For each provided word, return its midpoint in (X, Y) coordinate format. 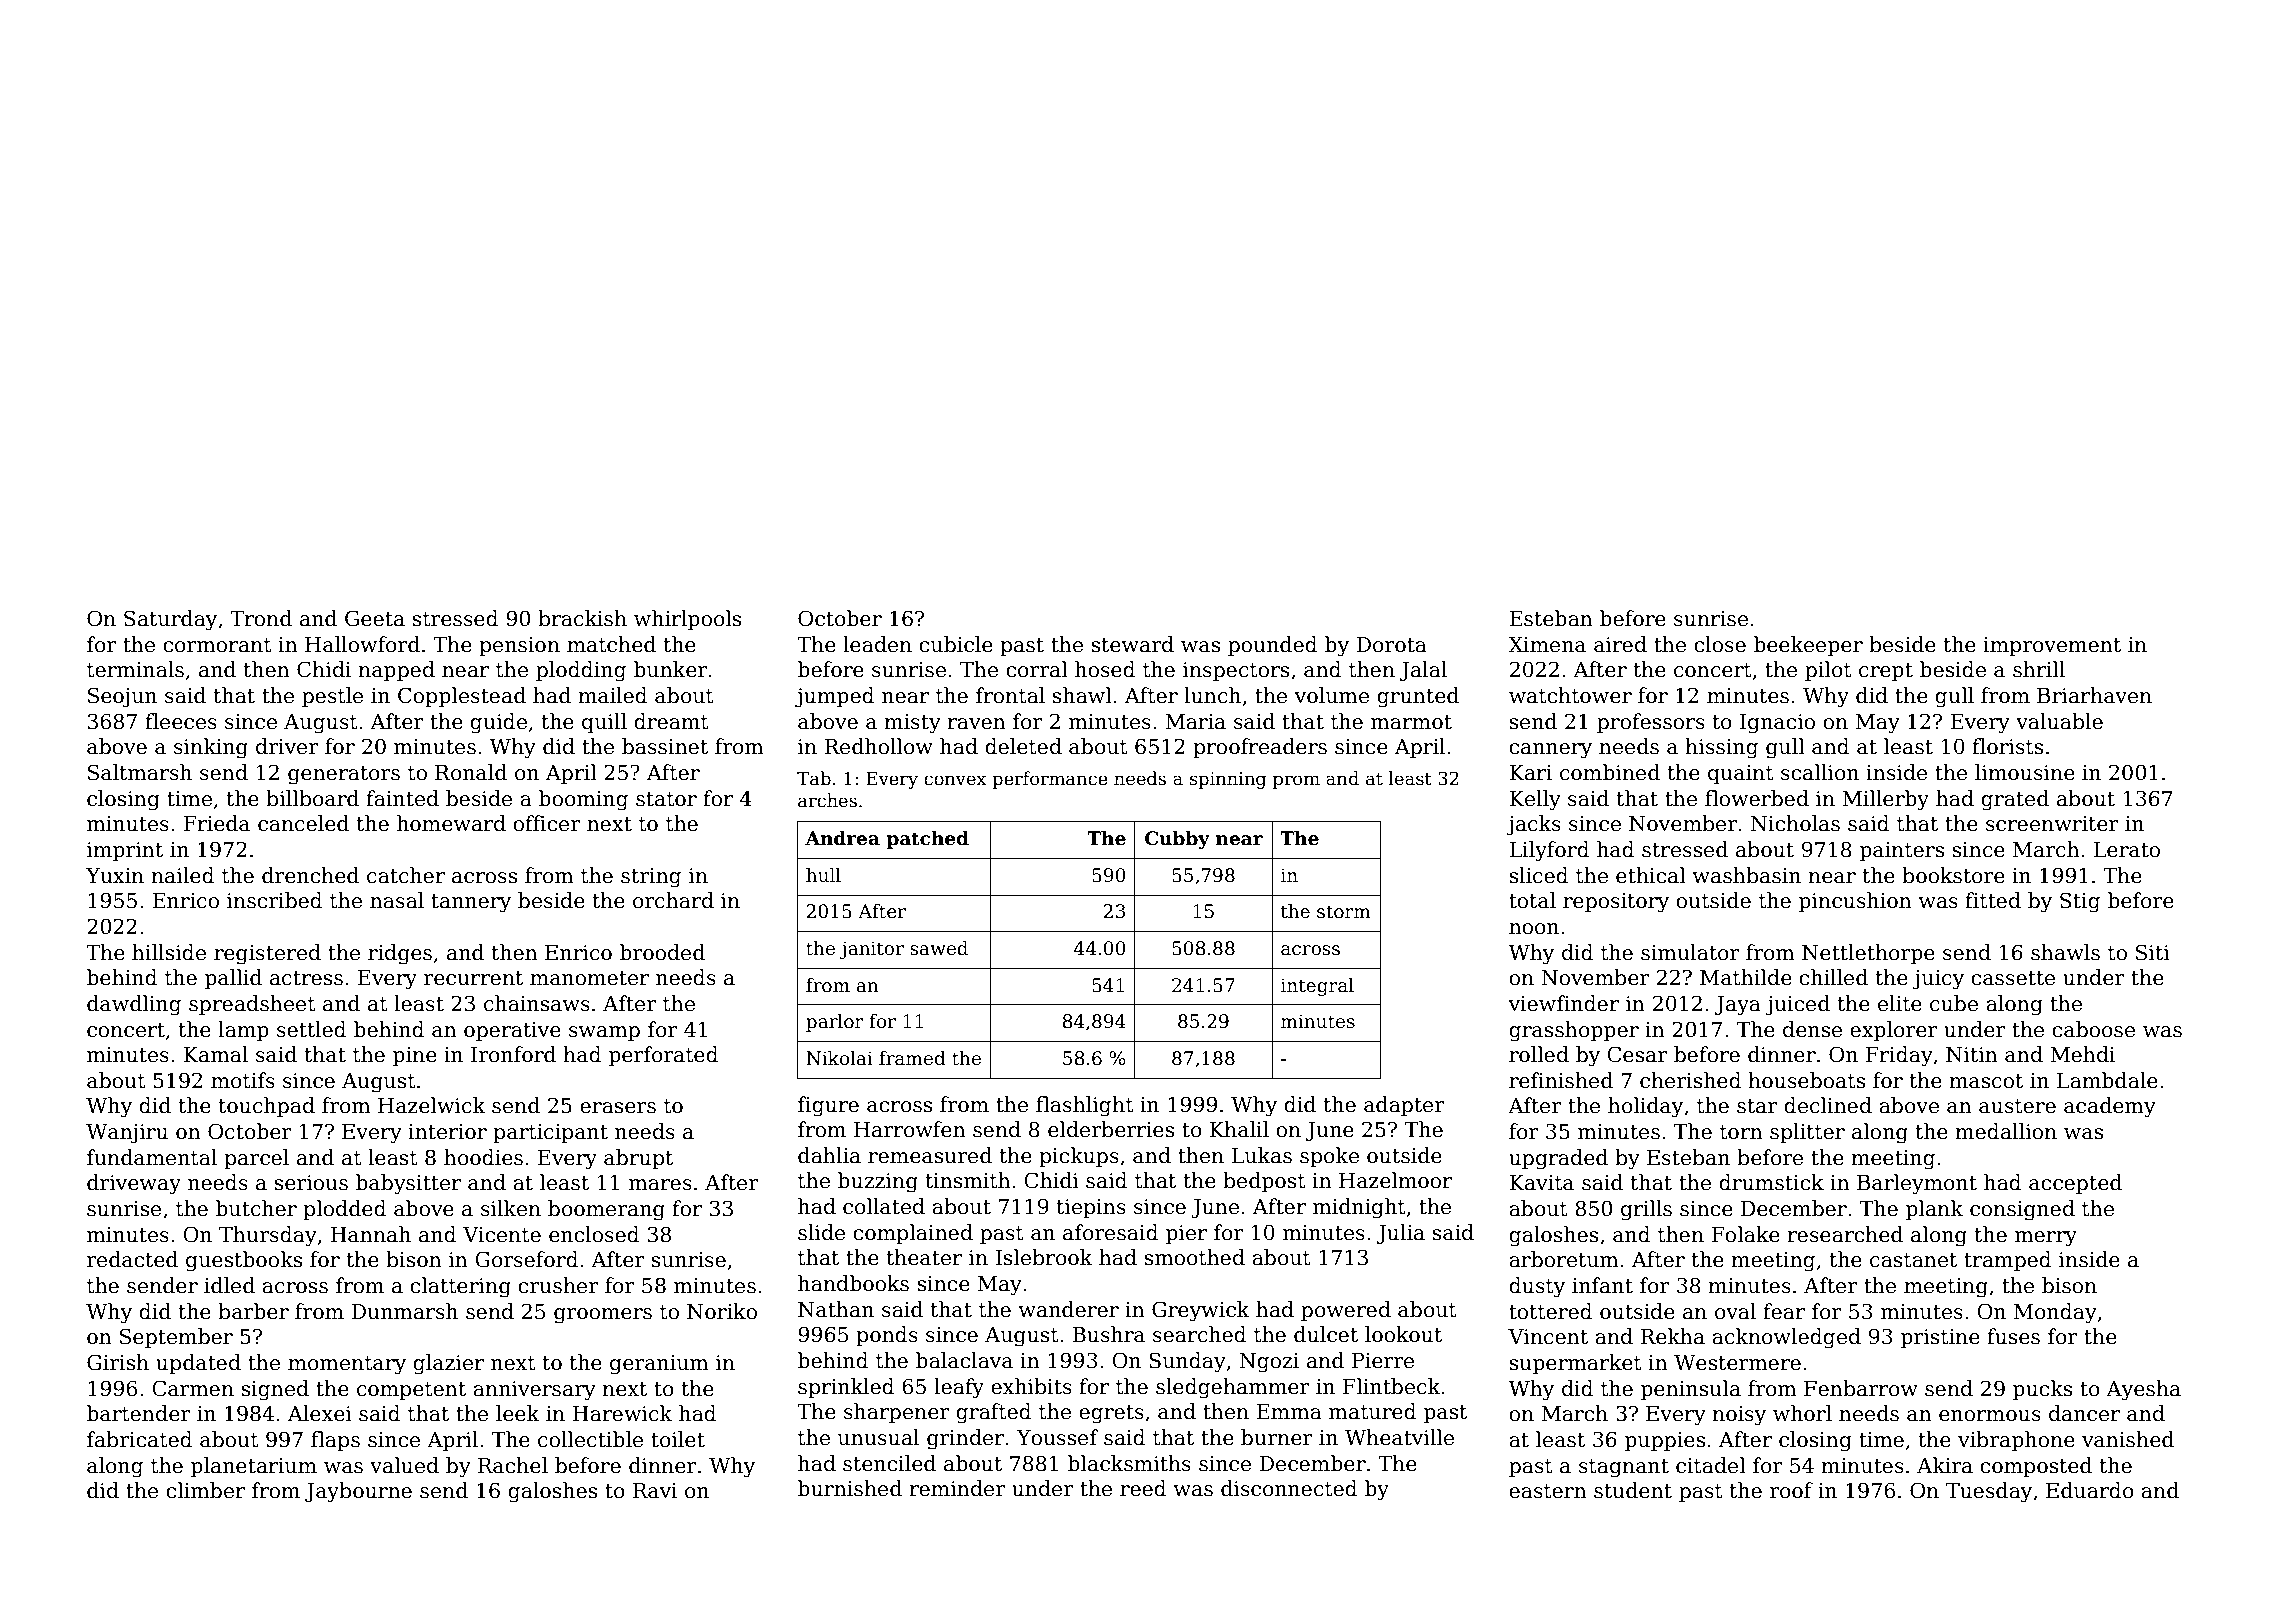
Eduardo (2090, 1490)
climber (205, 1490)
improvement (2052, 646)
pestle (332, 697)
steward (1132, 644)
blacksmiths (1129, 1463)
